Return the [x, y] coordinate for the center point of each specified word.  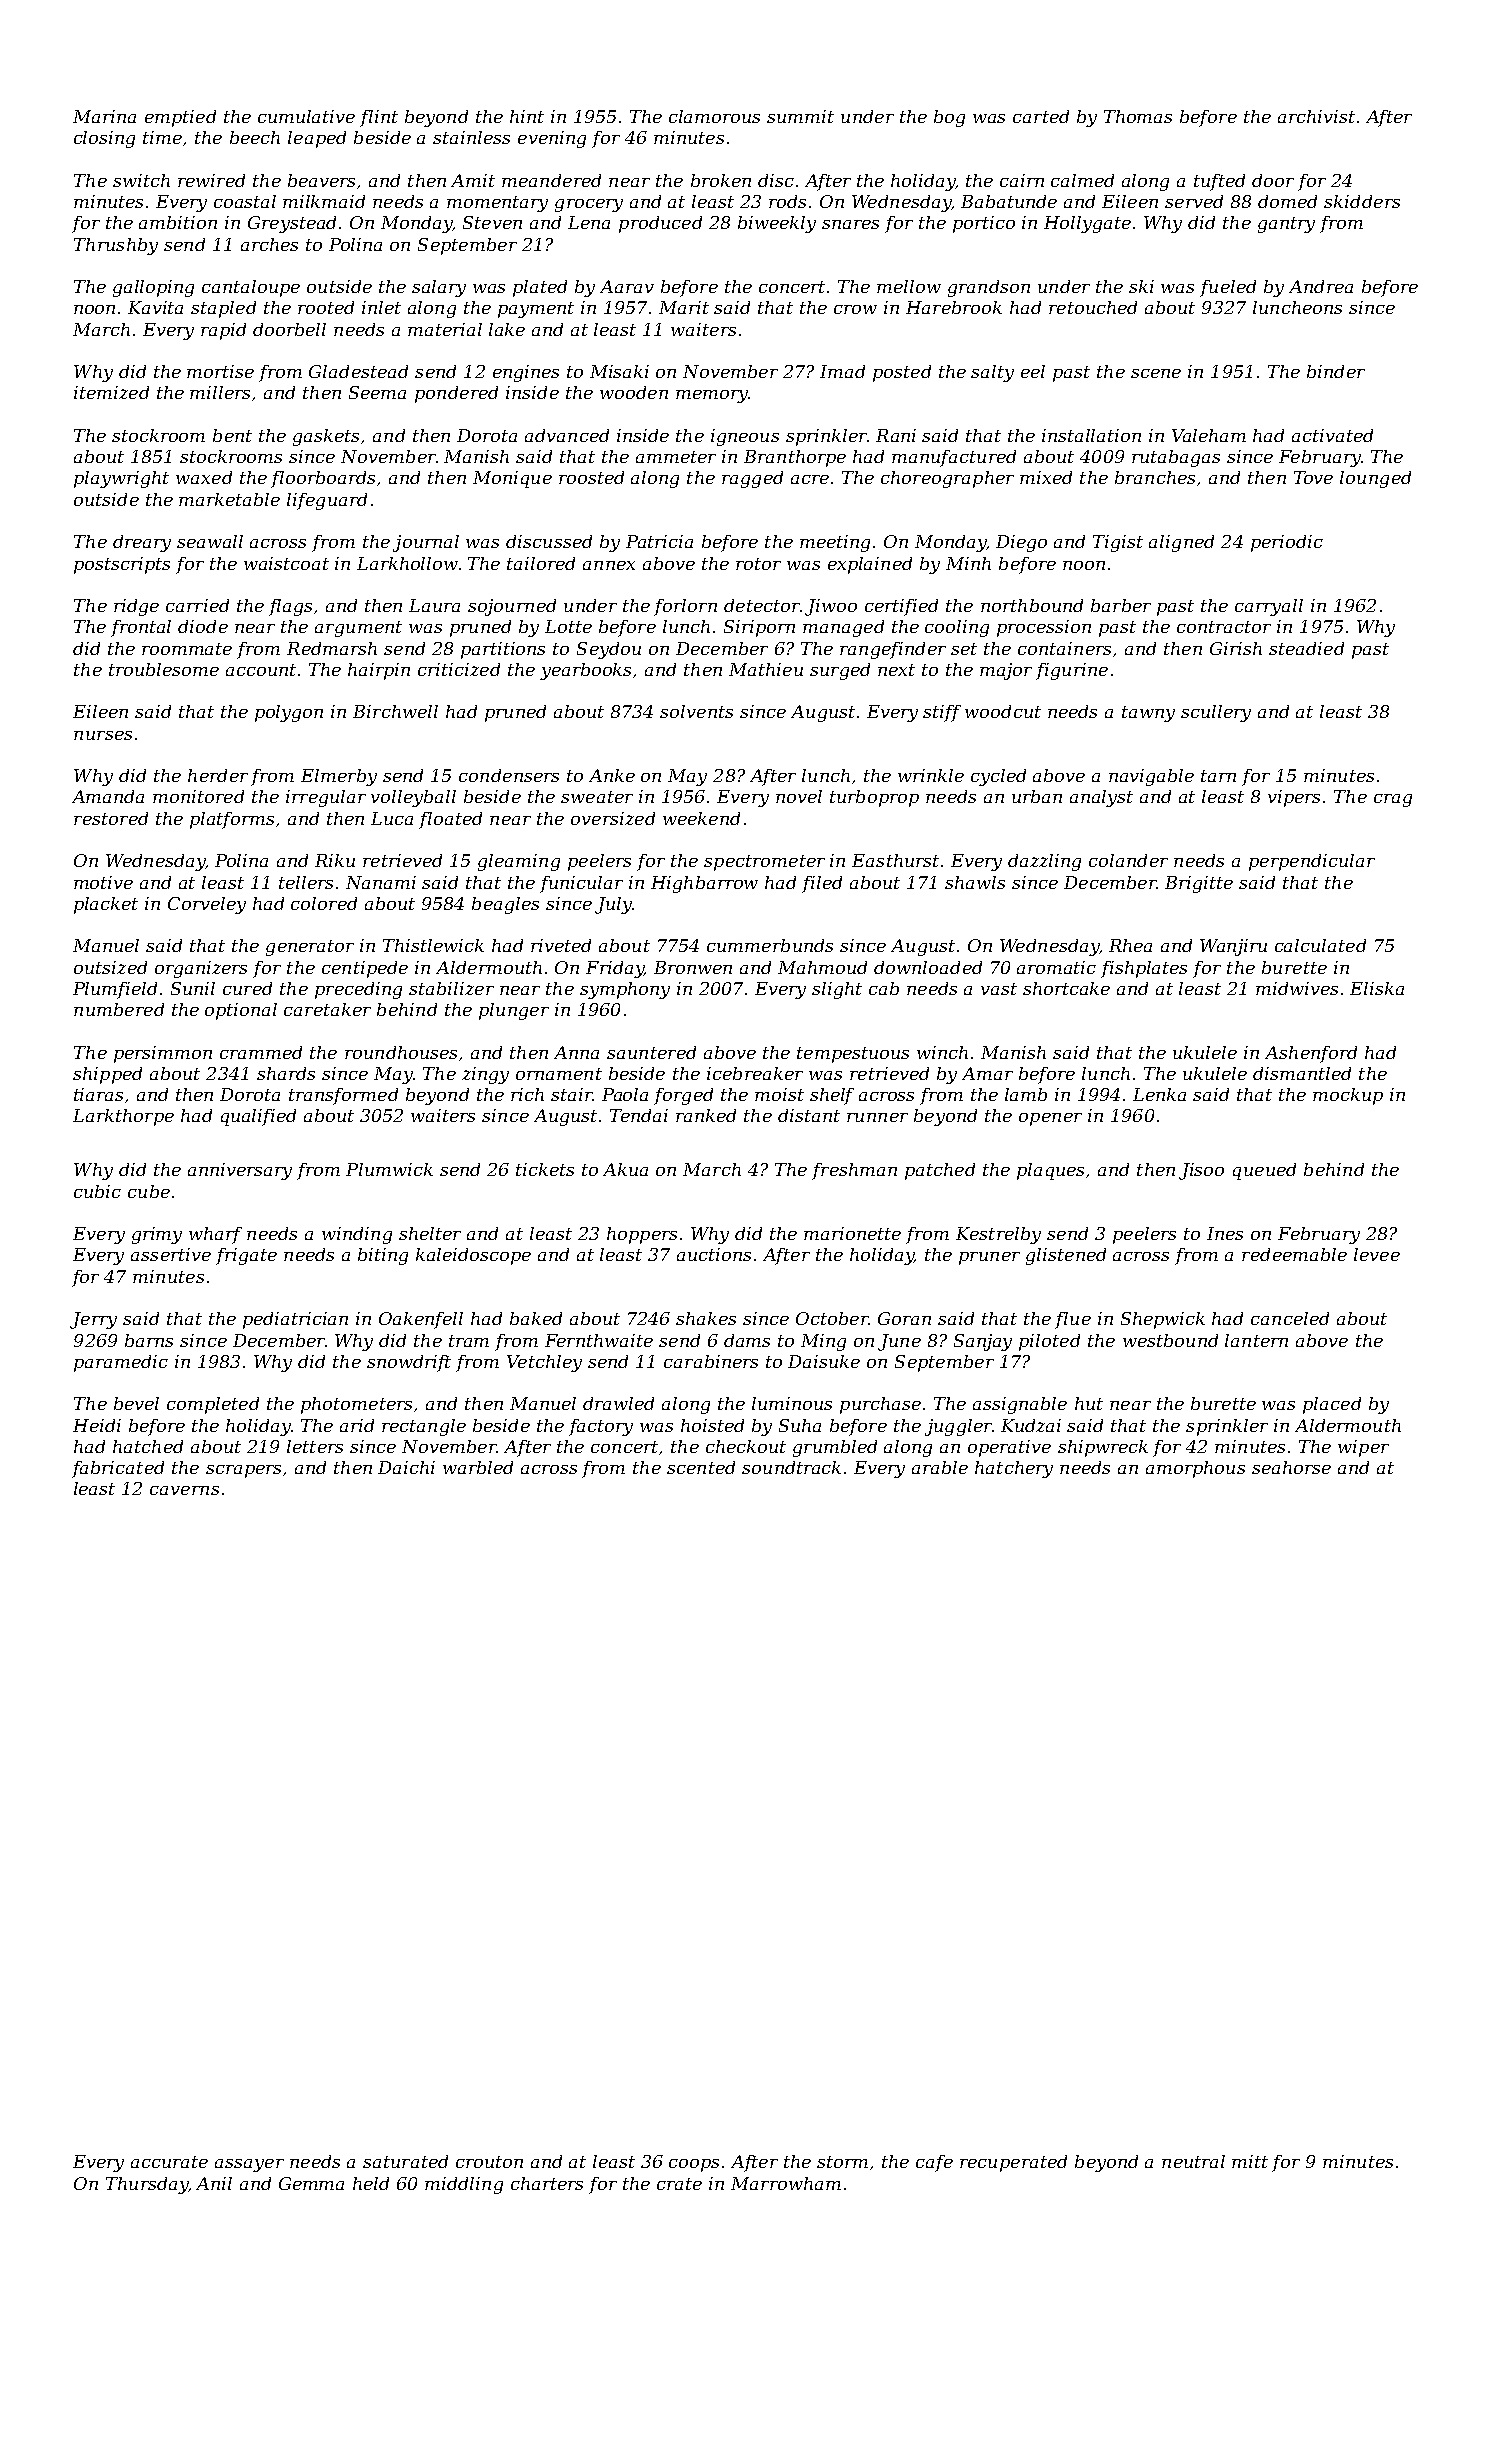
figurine [1072, 671]
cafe [934, 2163]
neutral [1193, 2161]
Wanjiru [1233, 947]
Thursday [147, 2185]
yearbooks [585, 671]
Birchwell [395, 711]
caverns [184, 1490]
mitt [1250, 2161]
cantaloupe [251, 288]
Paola [625, 1094]
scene [1156, 373]
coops [694, 2165]
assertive [171, 1254]
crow [855, 309]
